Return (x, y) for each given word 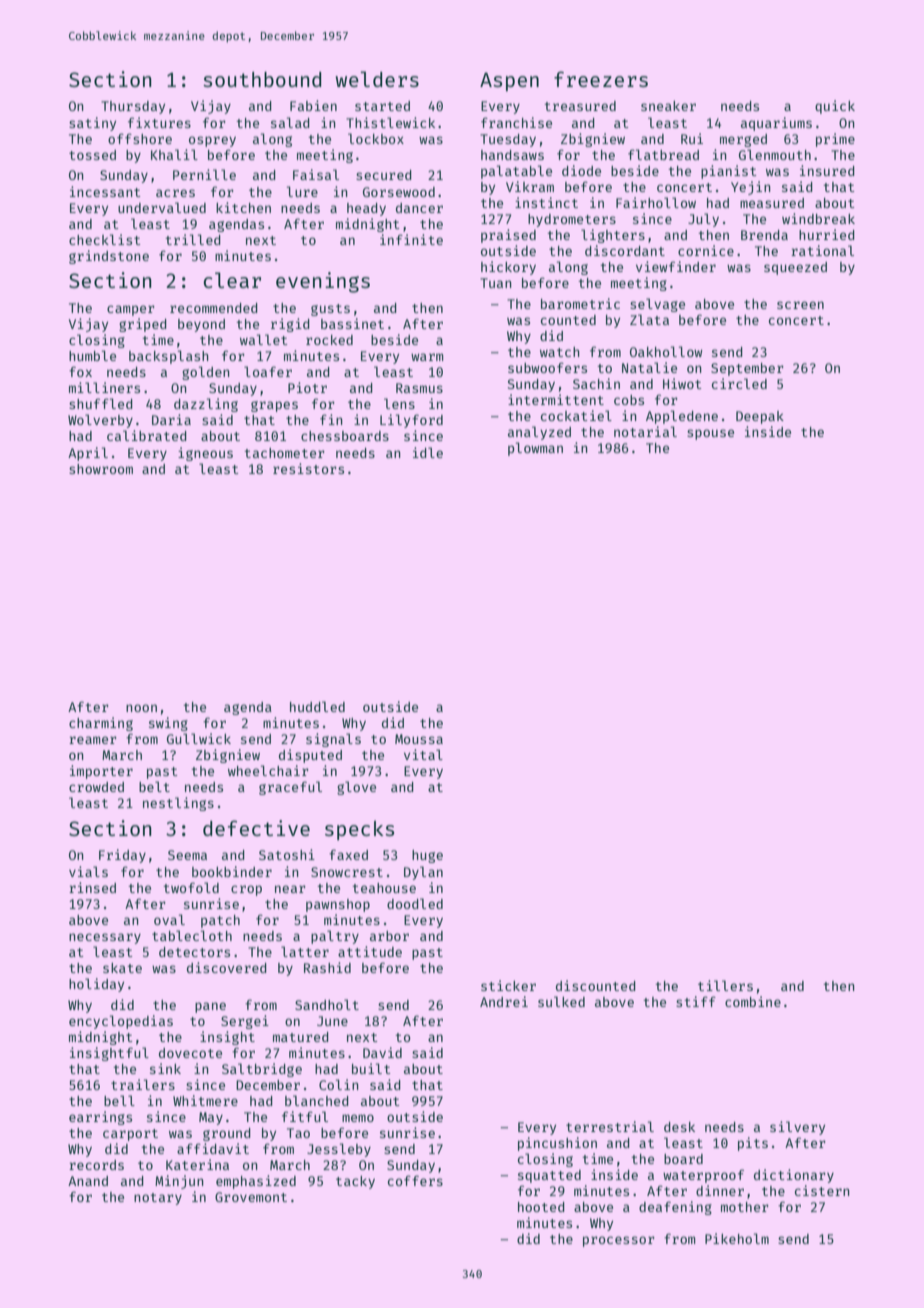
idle (428, 452)
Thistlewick (390, 122)
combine (753, 1001)
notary (158, 1199)
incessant (105, 191)
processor (619, 1241)
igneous (205, 454)
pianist (728, 172)
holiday (96, 985)
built (371, 1068)
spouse (710, 434)
